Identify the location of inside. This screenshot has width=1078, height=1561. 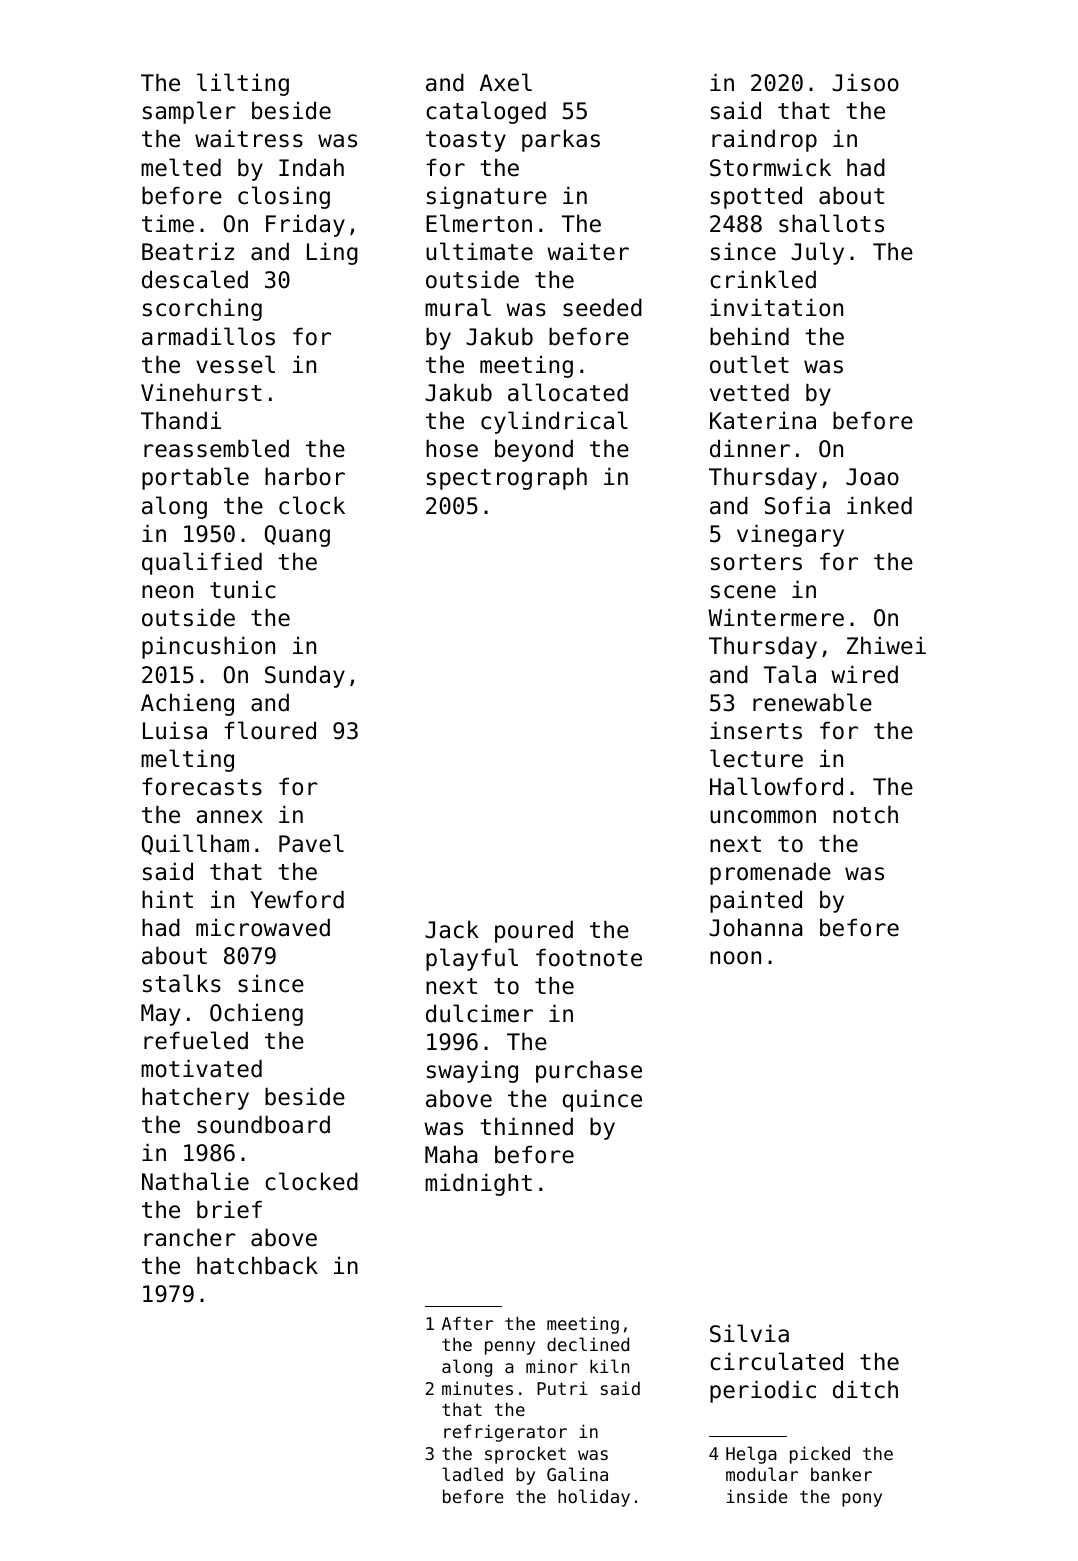
(757, 1496).
